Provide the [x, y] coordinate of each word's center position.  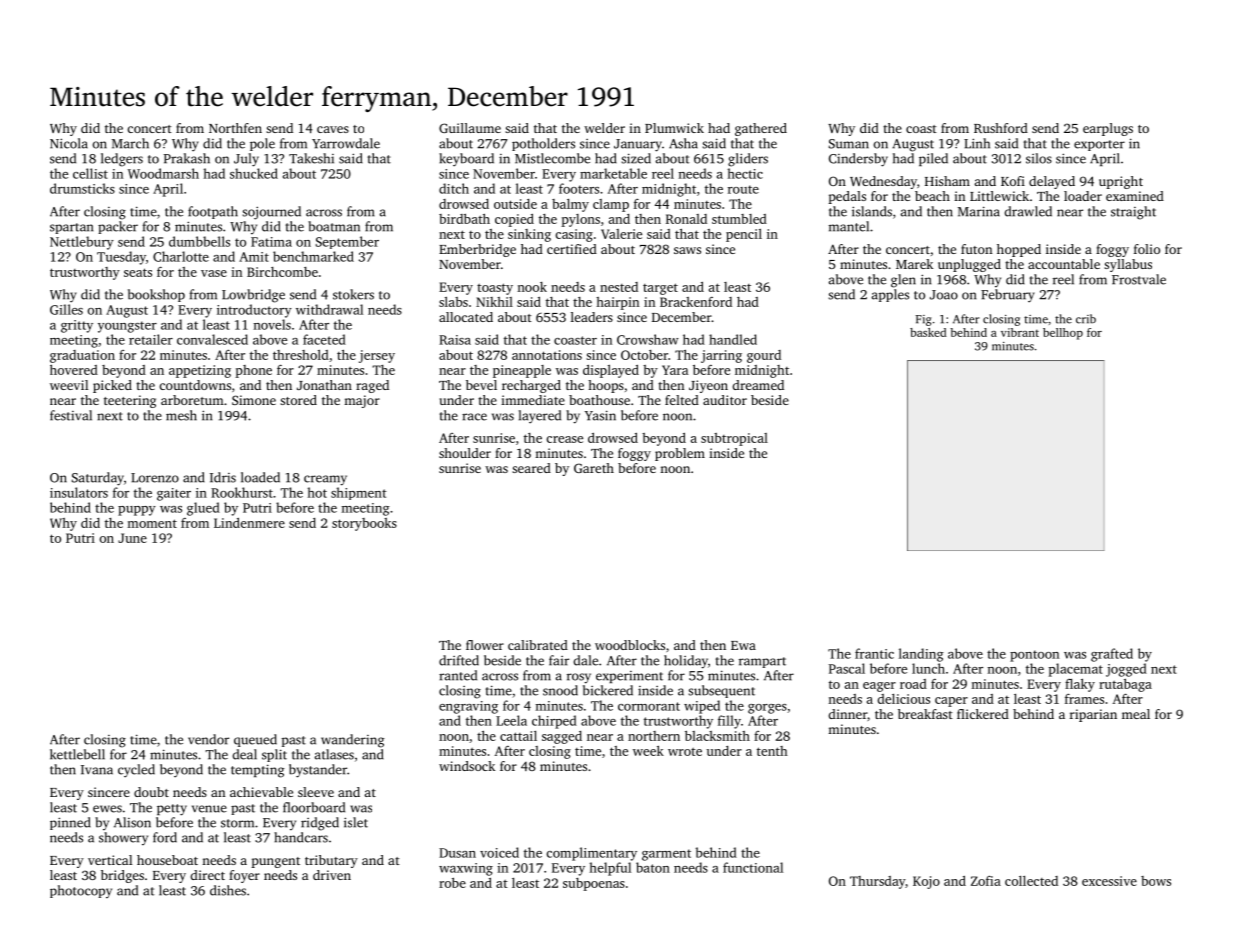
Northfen [235, 128]
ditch [454, 188]
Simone [254, 400]
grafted [1112, 655]
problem [680, 454]
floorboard [314, 807]
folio [1147, 249]
